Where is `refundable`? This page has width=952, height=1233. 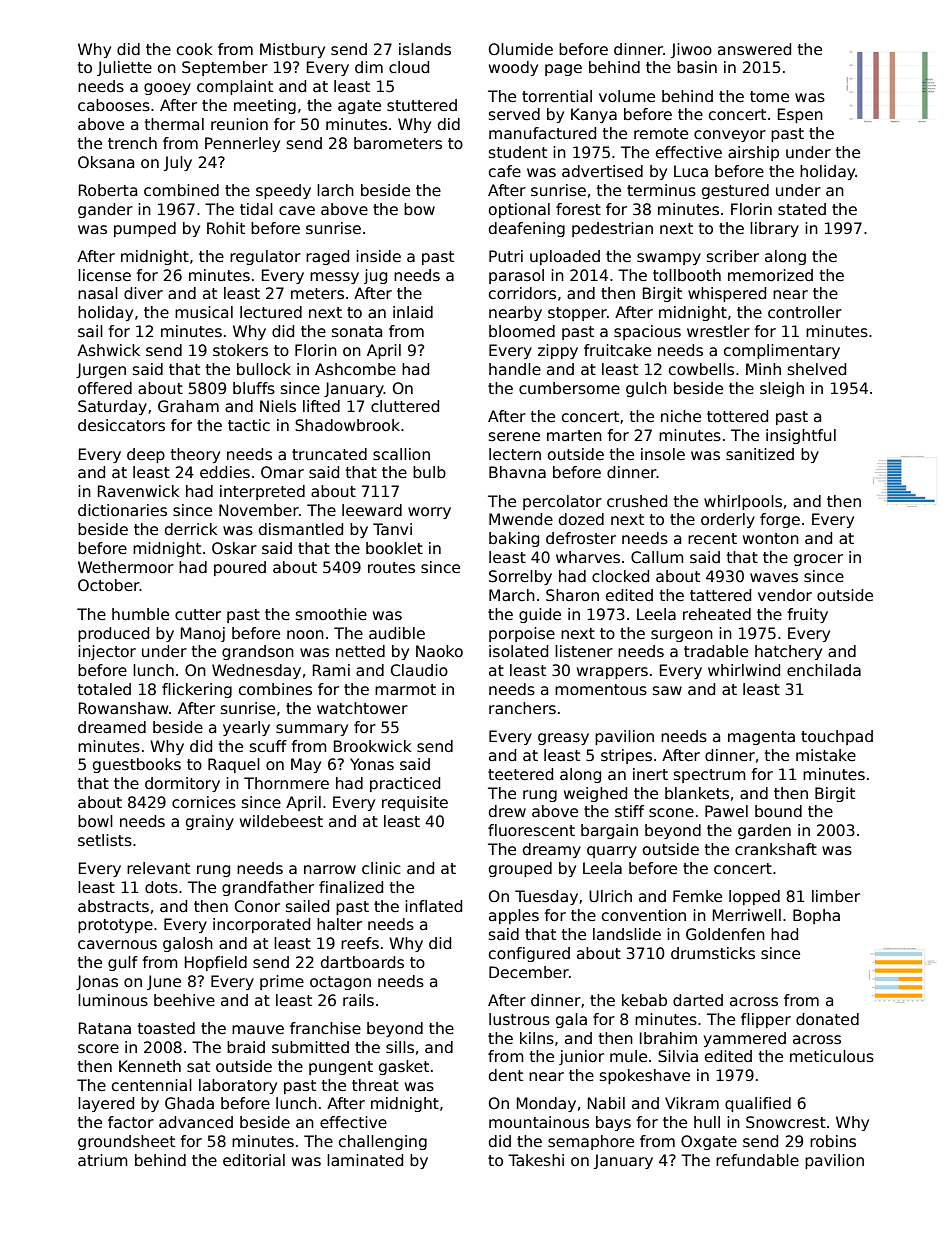 refundable is located at coordinates (757, 1160).
